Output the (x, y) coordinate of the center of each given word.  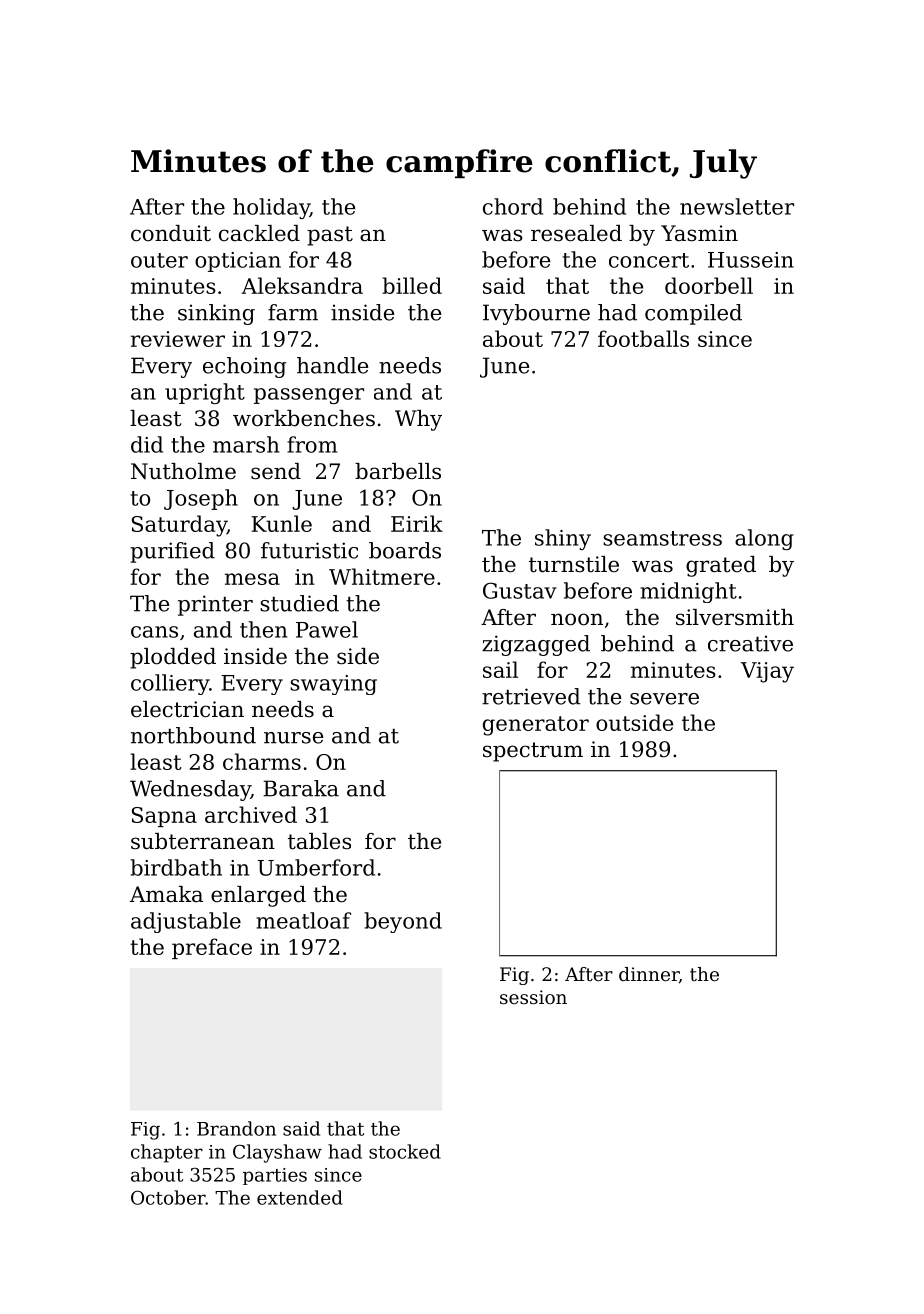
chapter (167, 1153)
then (263, 629)
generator (536, 726)
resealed (576, 233)
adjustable (186, 922)
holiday (271, 208)
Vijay (767, 672)
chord (513, 206)
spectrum (533, 752)
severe (664, 699)
